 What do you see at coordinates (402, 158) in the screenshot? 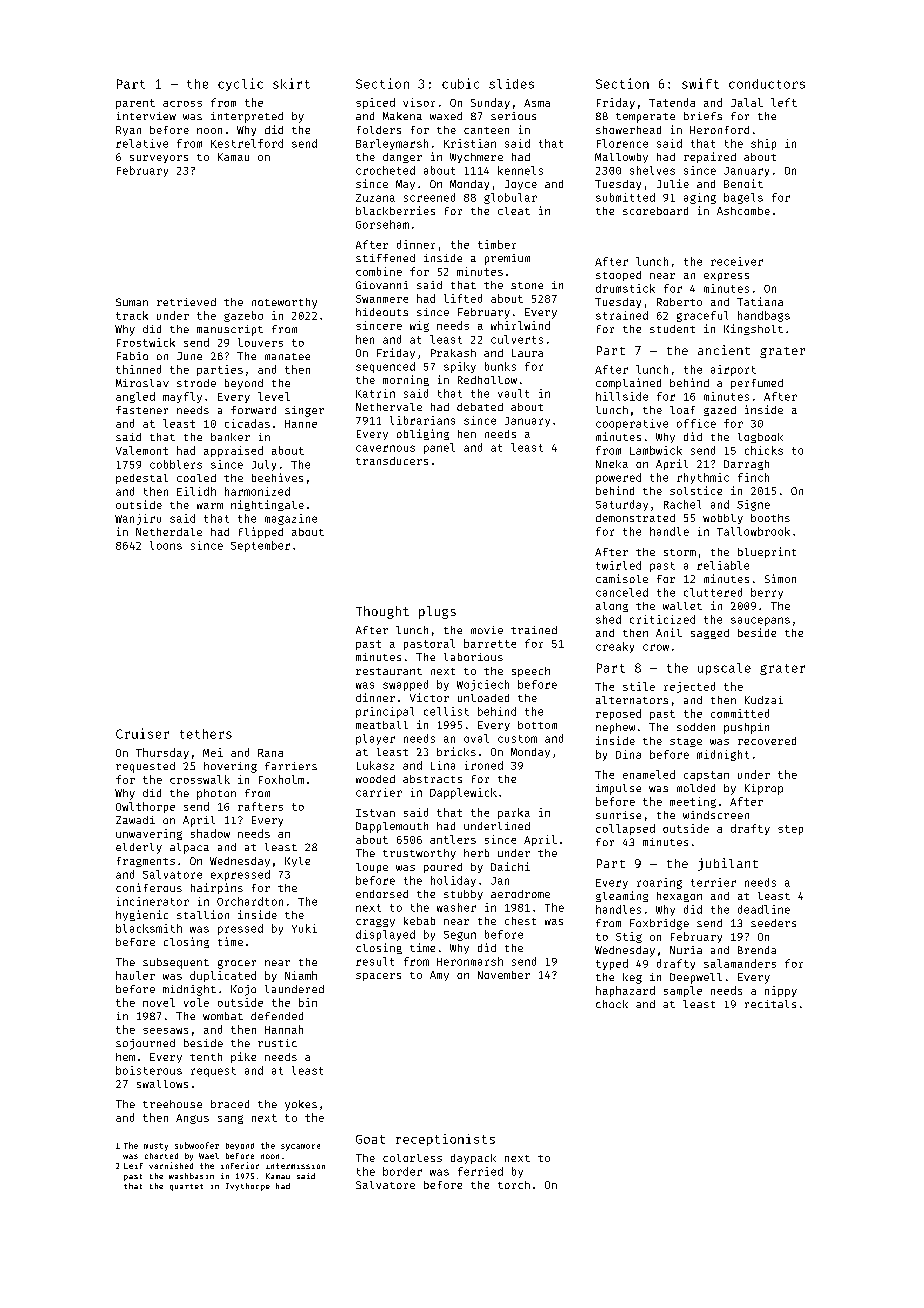
I see `danger` at bounding box center [402, 158].
